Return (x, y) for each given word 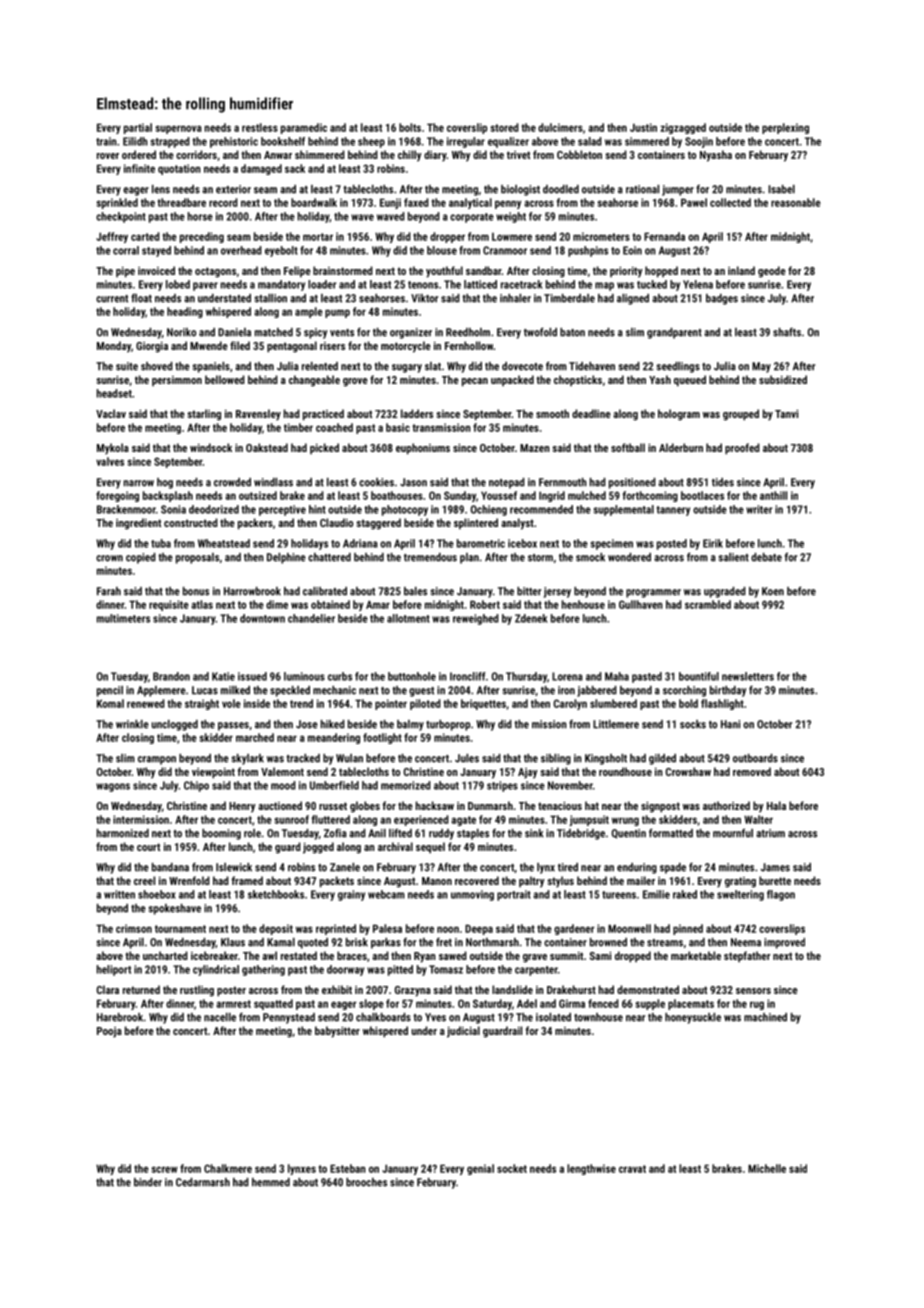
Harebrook (120, 1017)
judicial (463, 1032)
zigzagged (683, 128)
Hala (776, 805)
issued (252, 676)
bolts (410, 127)
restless (260, 127)
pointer (391, 704)
